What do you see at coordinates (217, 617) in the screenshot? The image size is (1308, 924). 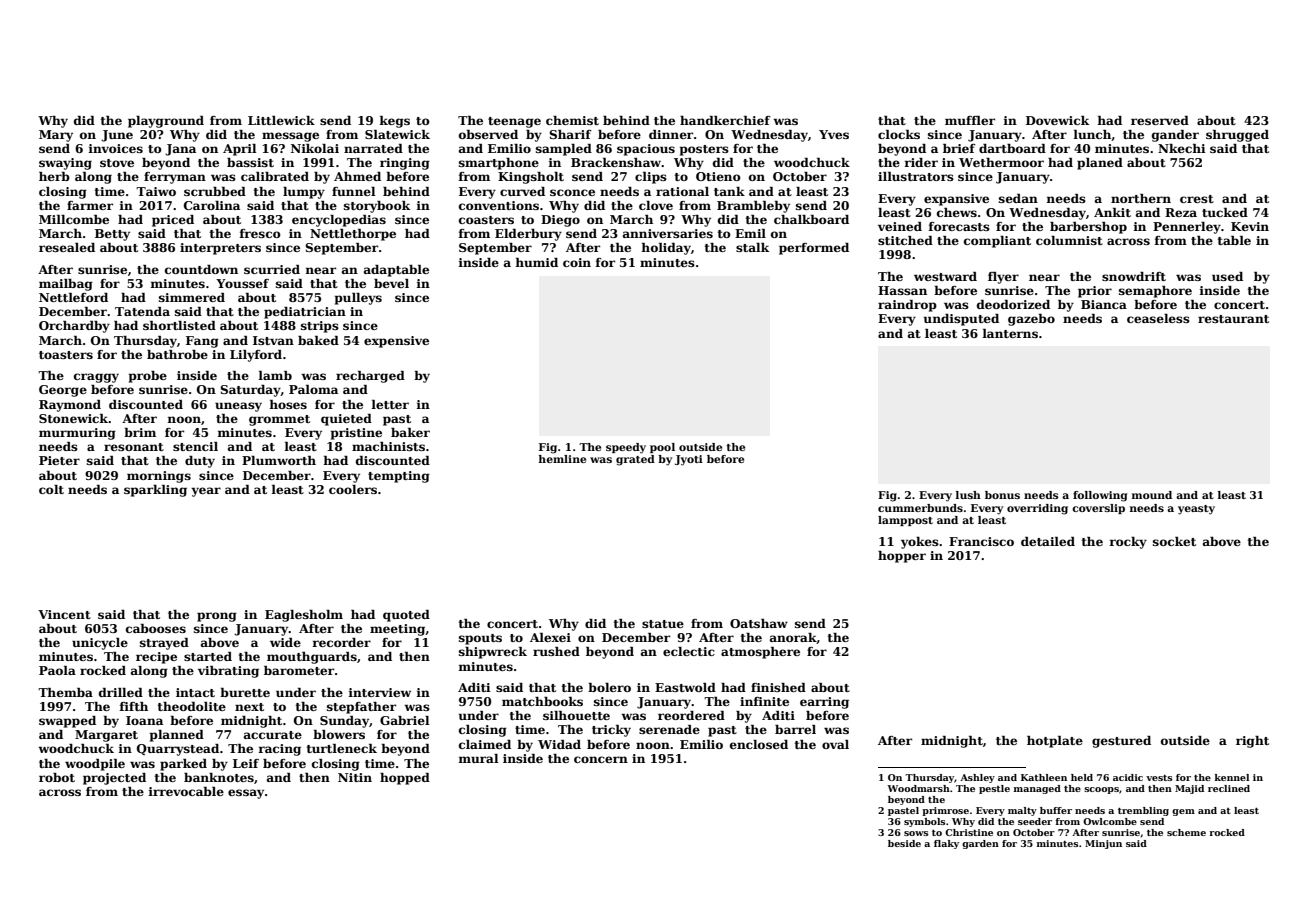 I see `prong` at bounding box center [217, 617].
